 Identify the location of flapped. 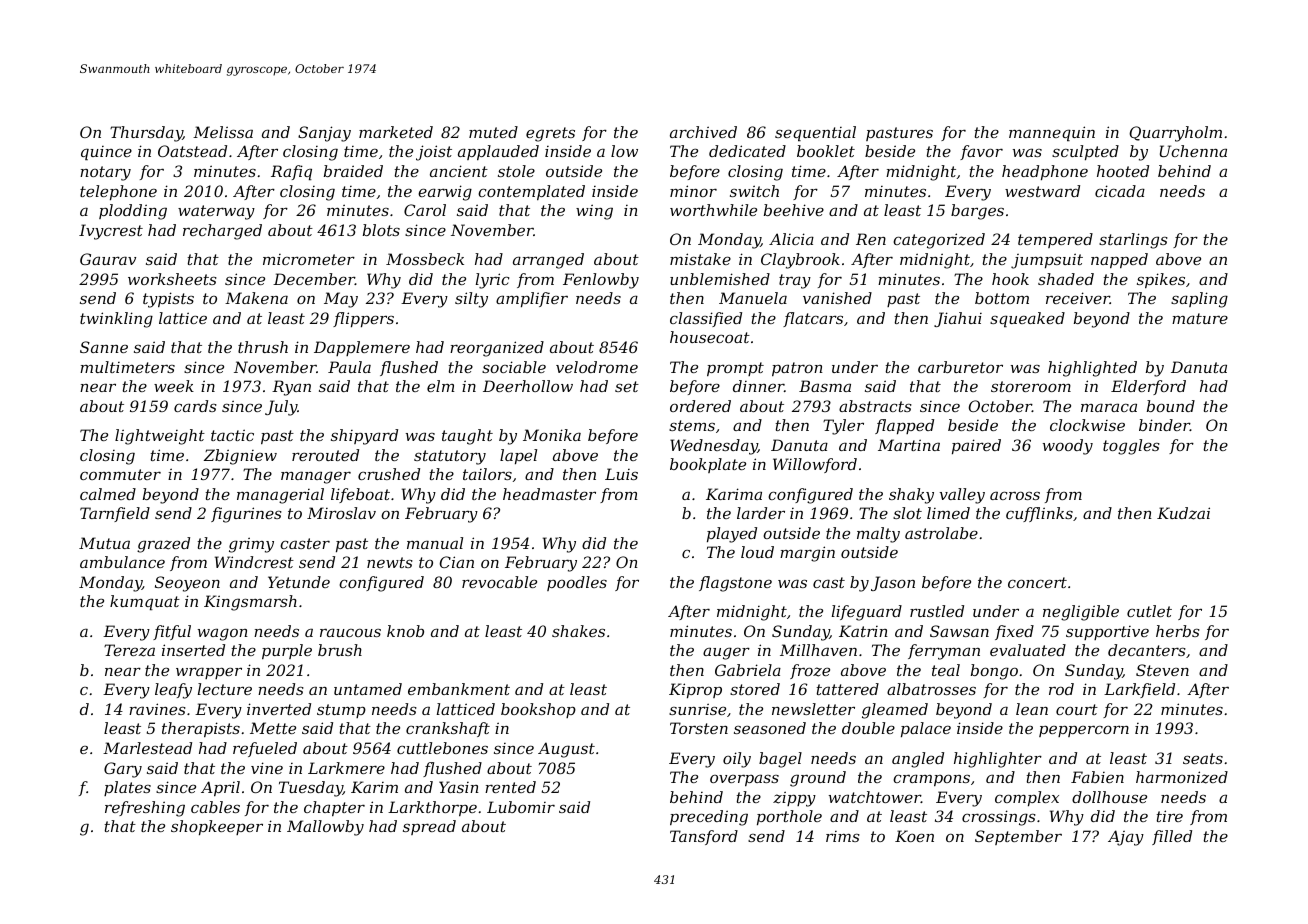
(904, 426).
